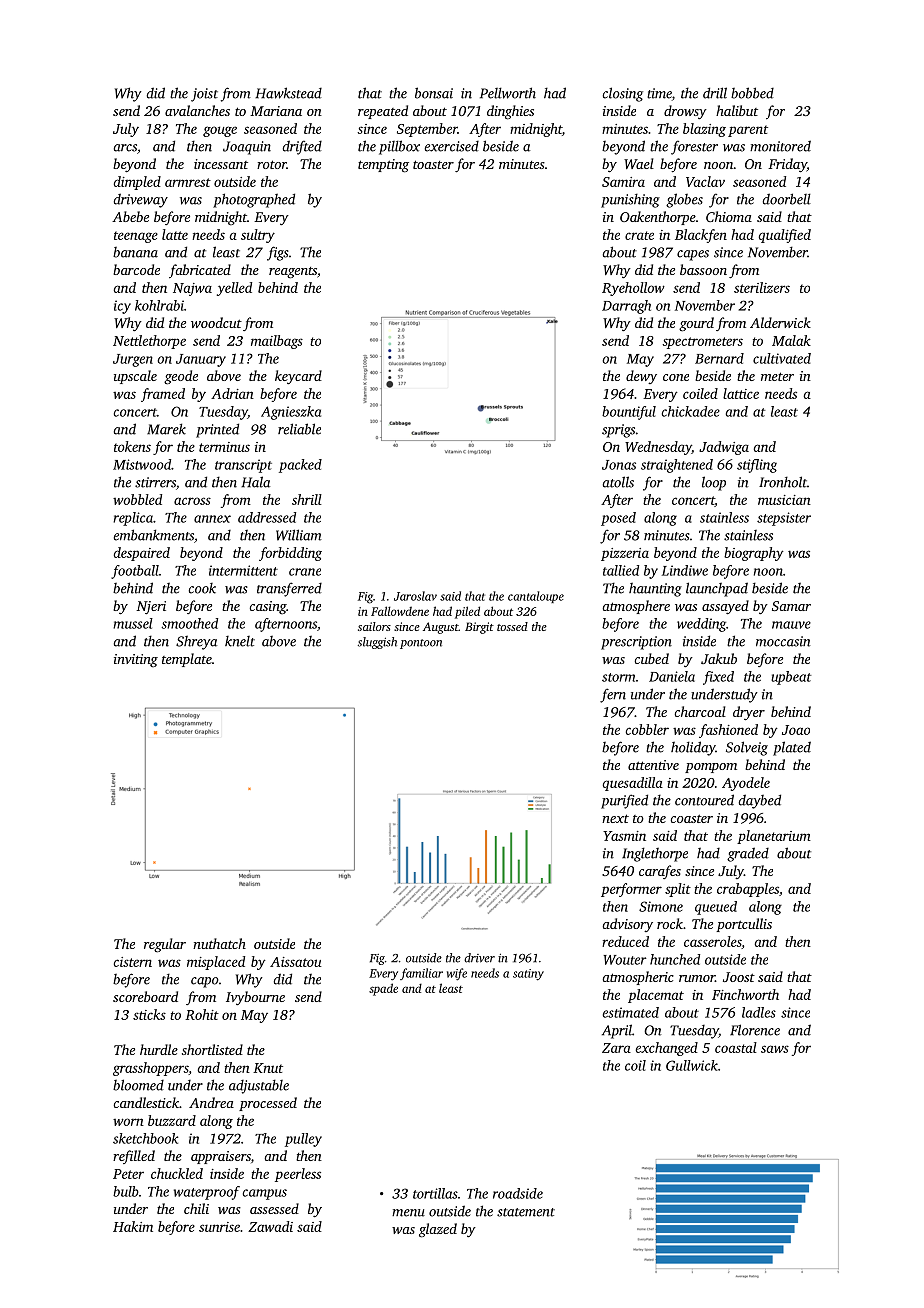 The width and height of the document is (924, 1308). I want to click on Hakim, so click(133, 1226).
